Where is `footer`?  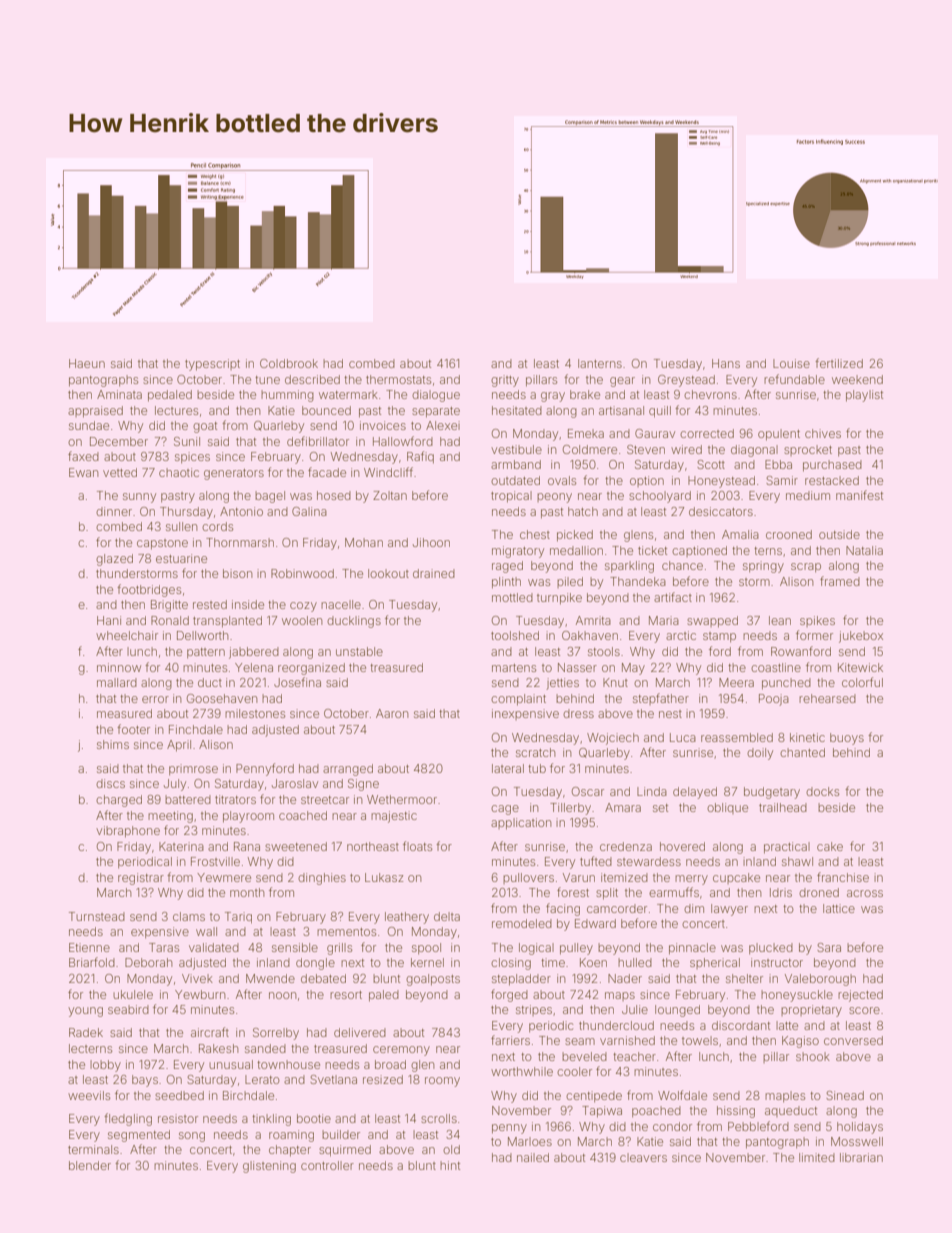 footer is located at coordinates (133, 729).
